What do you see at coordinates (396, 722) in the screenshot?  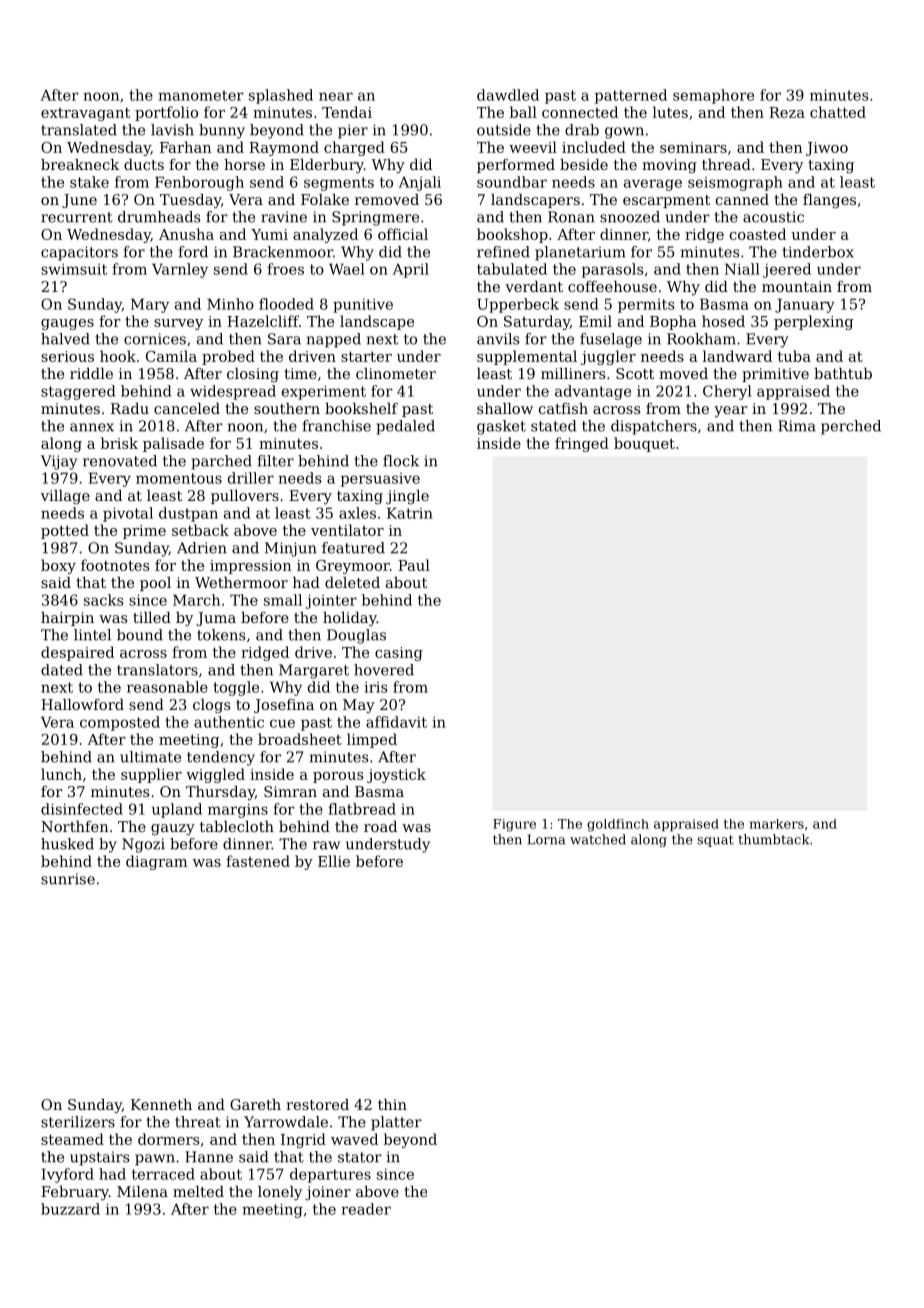 I see `affidavit` at bounding box center [396, 722].
